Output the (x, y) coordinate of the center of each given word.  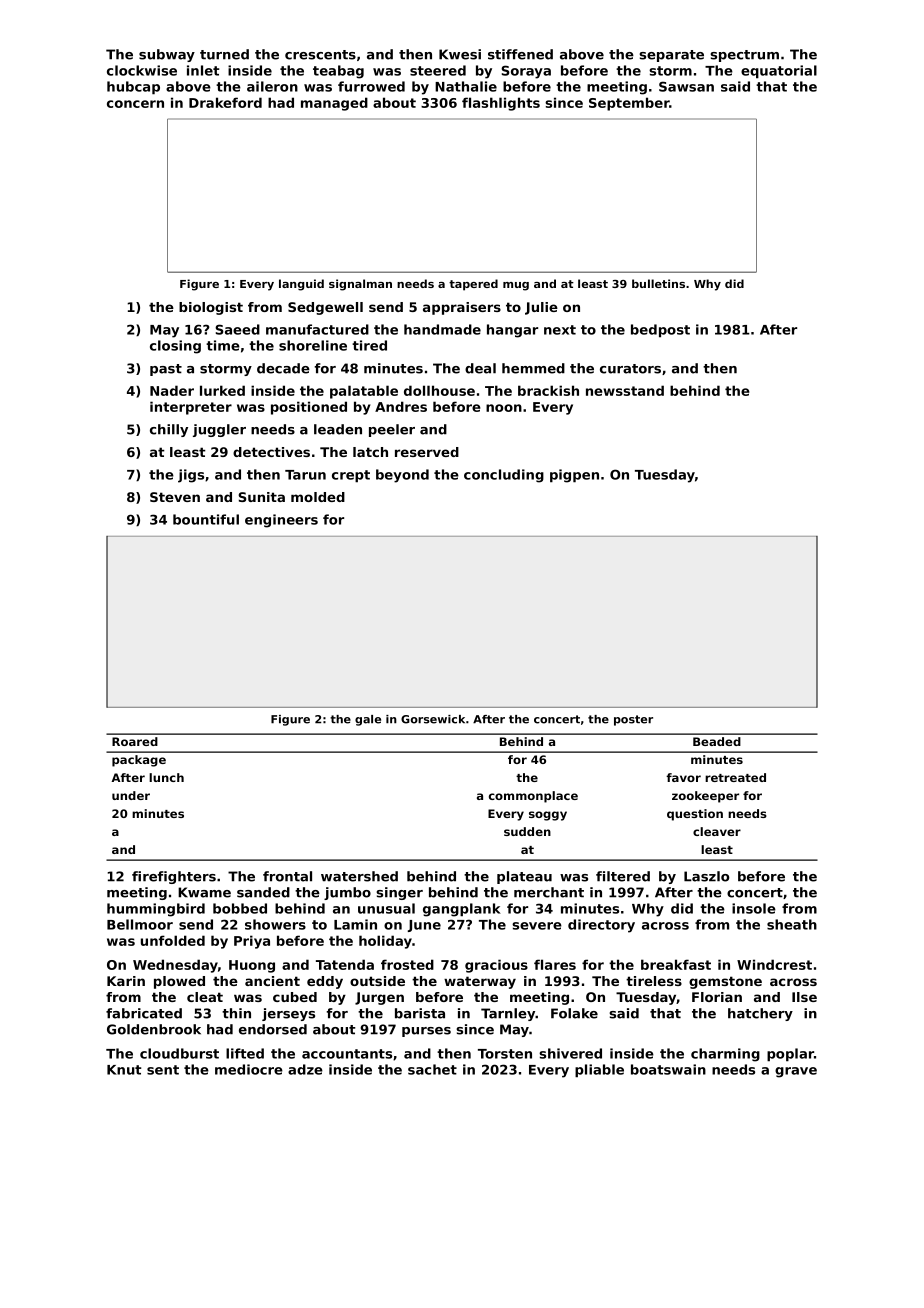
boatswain (668, 1069)
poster (633, 720)
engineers (281, 521)
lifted (245, 1053)
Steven (175, 497)
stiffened (520, 54)
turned (224, 54)
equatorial (779, 72)
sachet (432, 1069)
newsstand (625, 390)
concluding (504, 476)
